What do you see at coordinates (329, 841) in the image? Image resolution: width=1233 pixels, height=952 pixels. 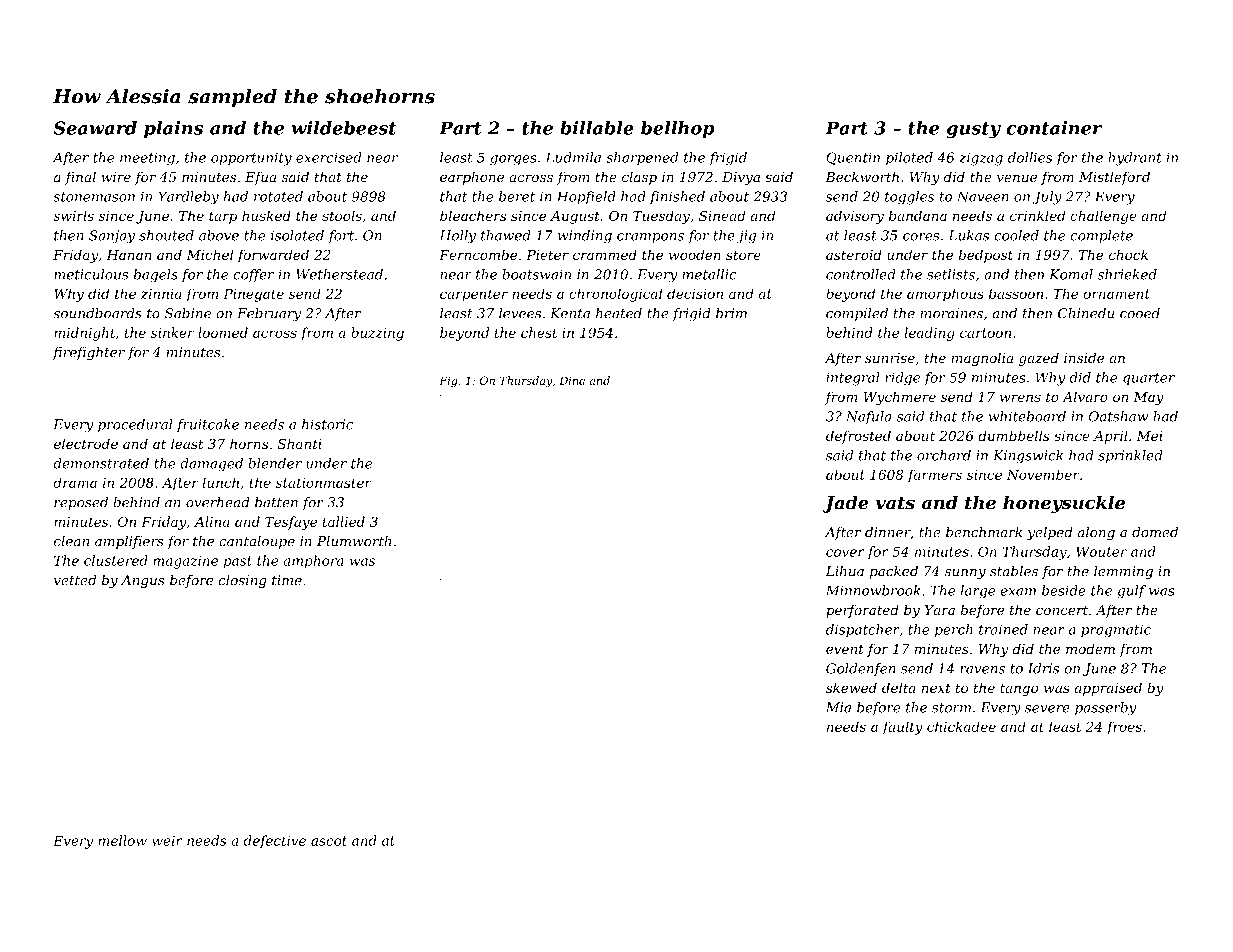 I see `ascot` at bounding box center [329, 841].
